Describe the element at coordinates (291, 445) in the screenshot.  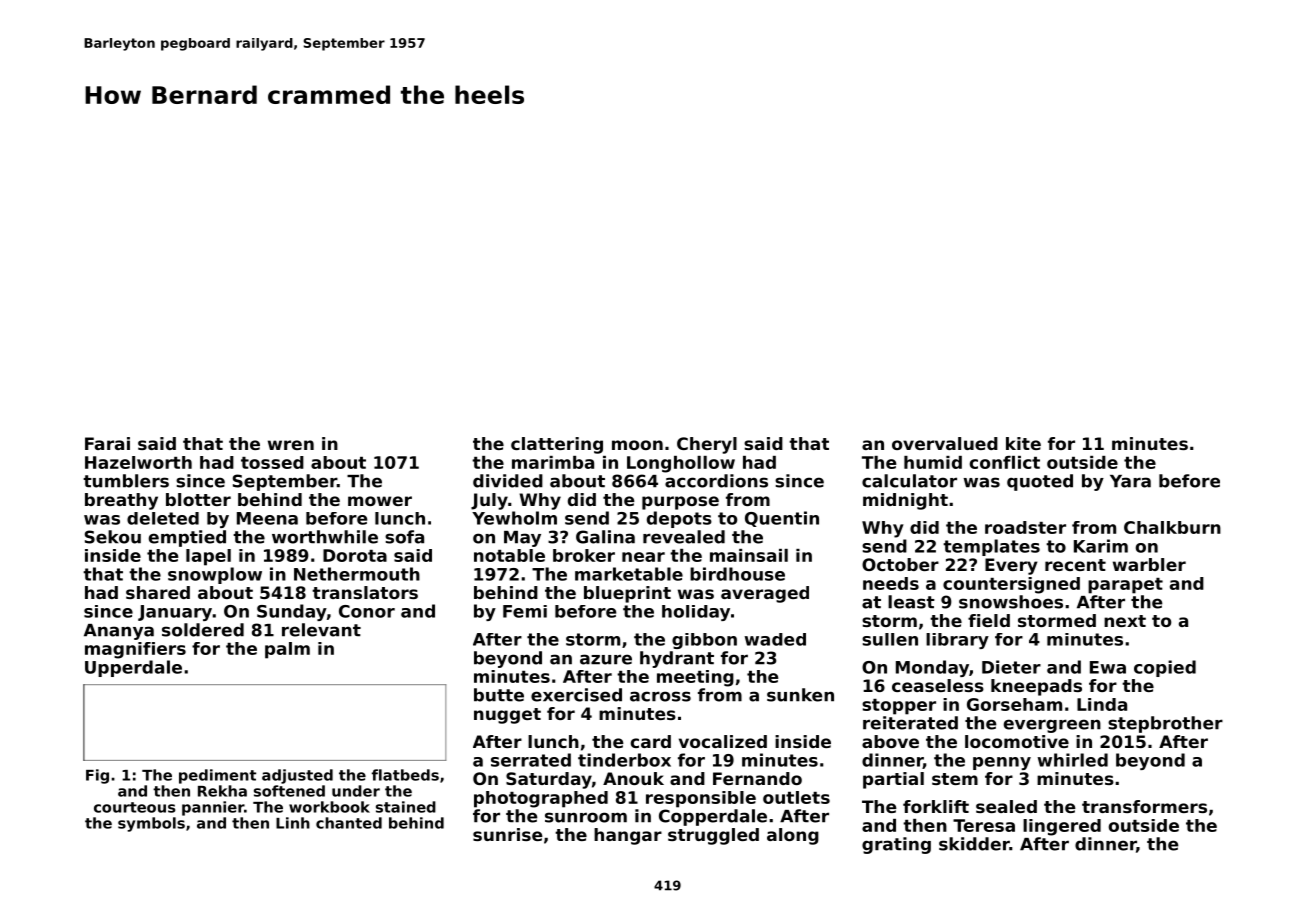
I see `wren` at that location.
